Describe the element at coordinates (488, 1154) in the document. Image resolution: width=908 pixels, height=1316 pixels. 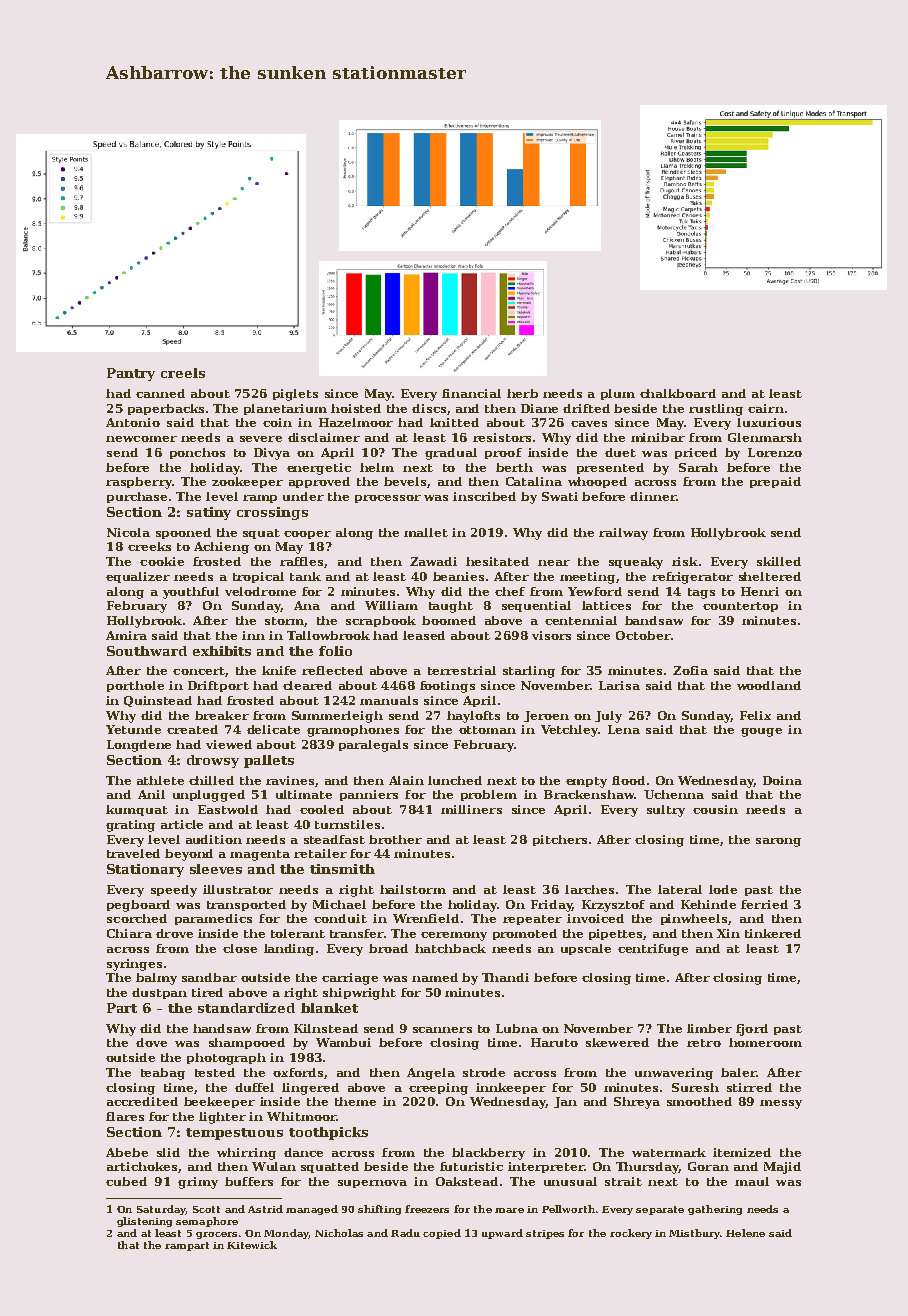
I see `blackberry` at that location.
